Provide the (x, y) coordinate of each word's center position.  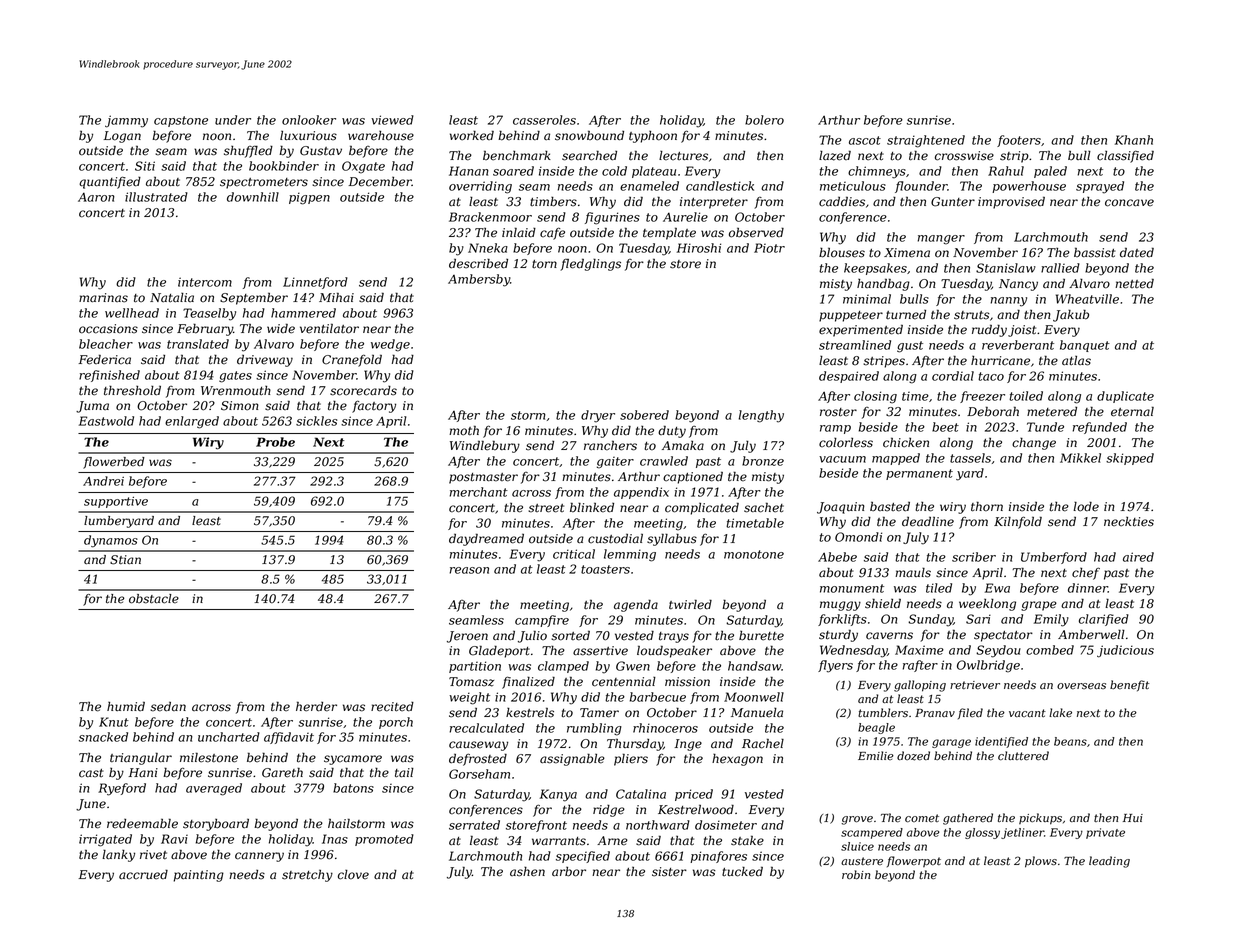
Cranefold (352, 360)
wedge (390, 345)
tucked (742, 871)
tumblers (883, 713)
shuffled (248, 151)
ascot (865, 140)
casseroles (544, 120)
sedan (168, 706)
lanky (118, 856)
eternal (1132, 411)
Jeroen (467, 637)
